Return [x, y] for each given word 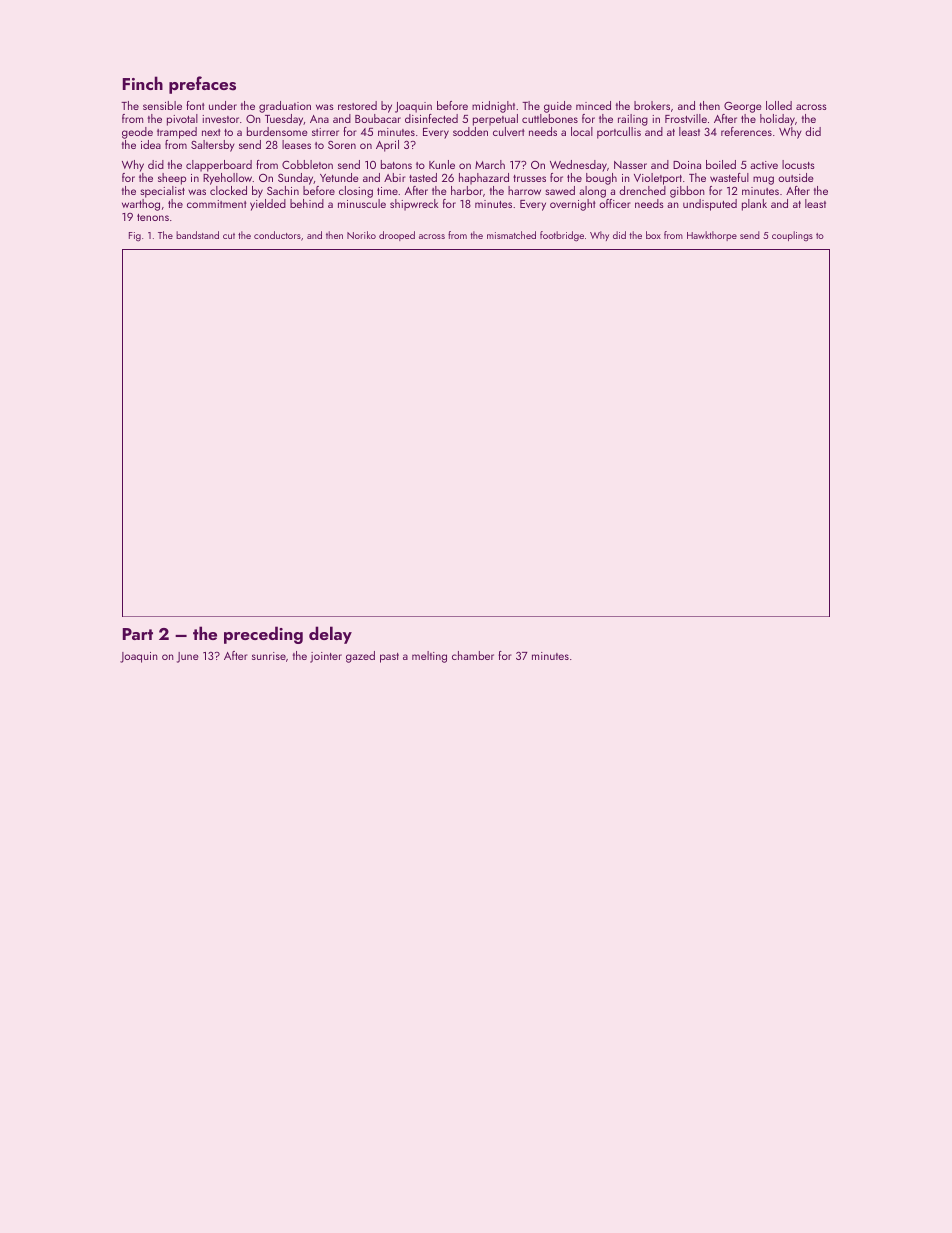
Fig [135, 237]
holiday [777, 120]
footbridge [562, 236]
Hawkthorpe [712, 236]
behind [307, 203]
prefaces [202, 85]
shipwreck [414, 205]
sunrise [269, 656]
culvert [508, 131]
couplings [792, 236]
